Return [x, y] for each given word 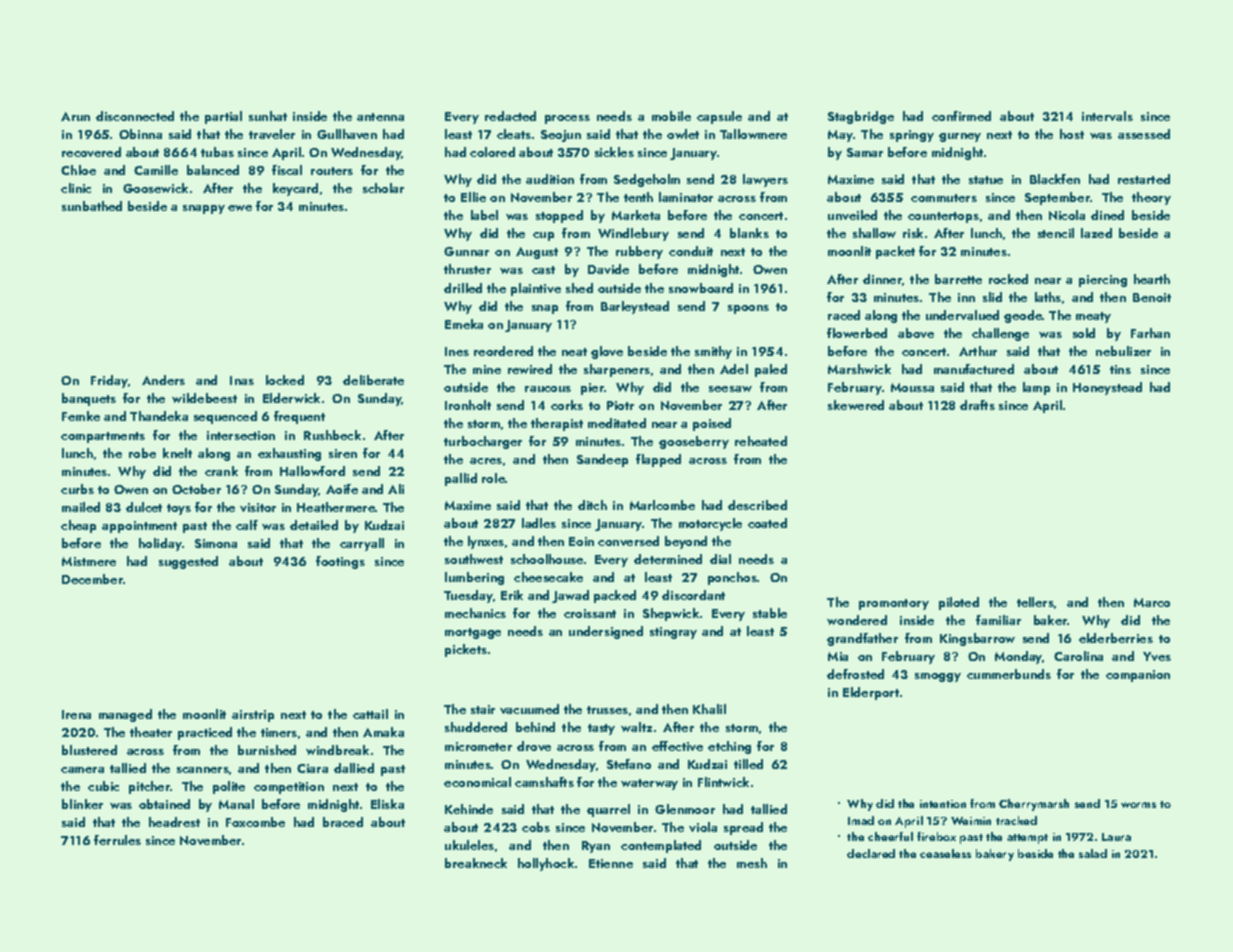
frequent [299, 417]
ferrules [117, 840]
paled [771, 370]
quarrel [608, 810]
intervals [1107, 116]
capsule [719, 117]
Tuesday [468, 596]
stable [770, 613]
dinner [882, 279]
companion [1138, 676]
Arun [75, 116]
